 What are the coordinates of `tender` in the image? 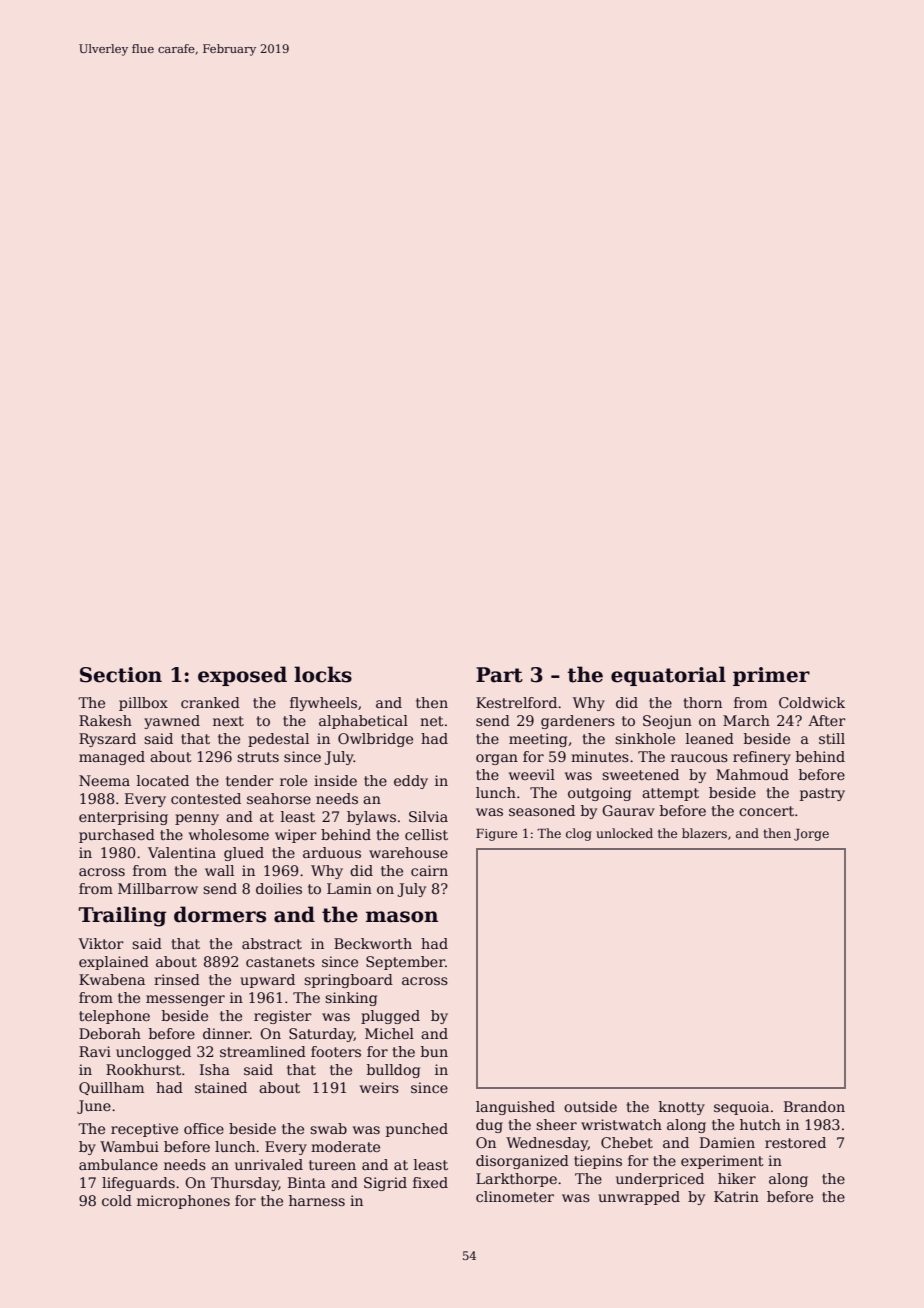 It's located at (250, 780).
